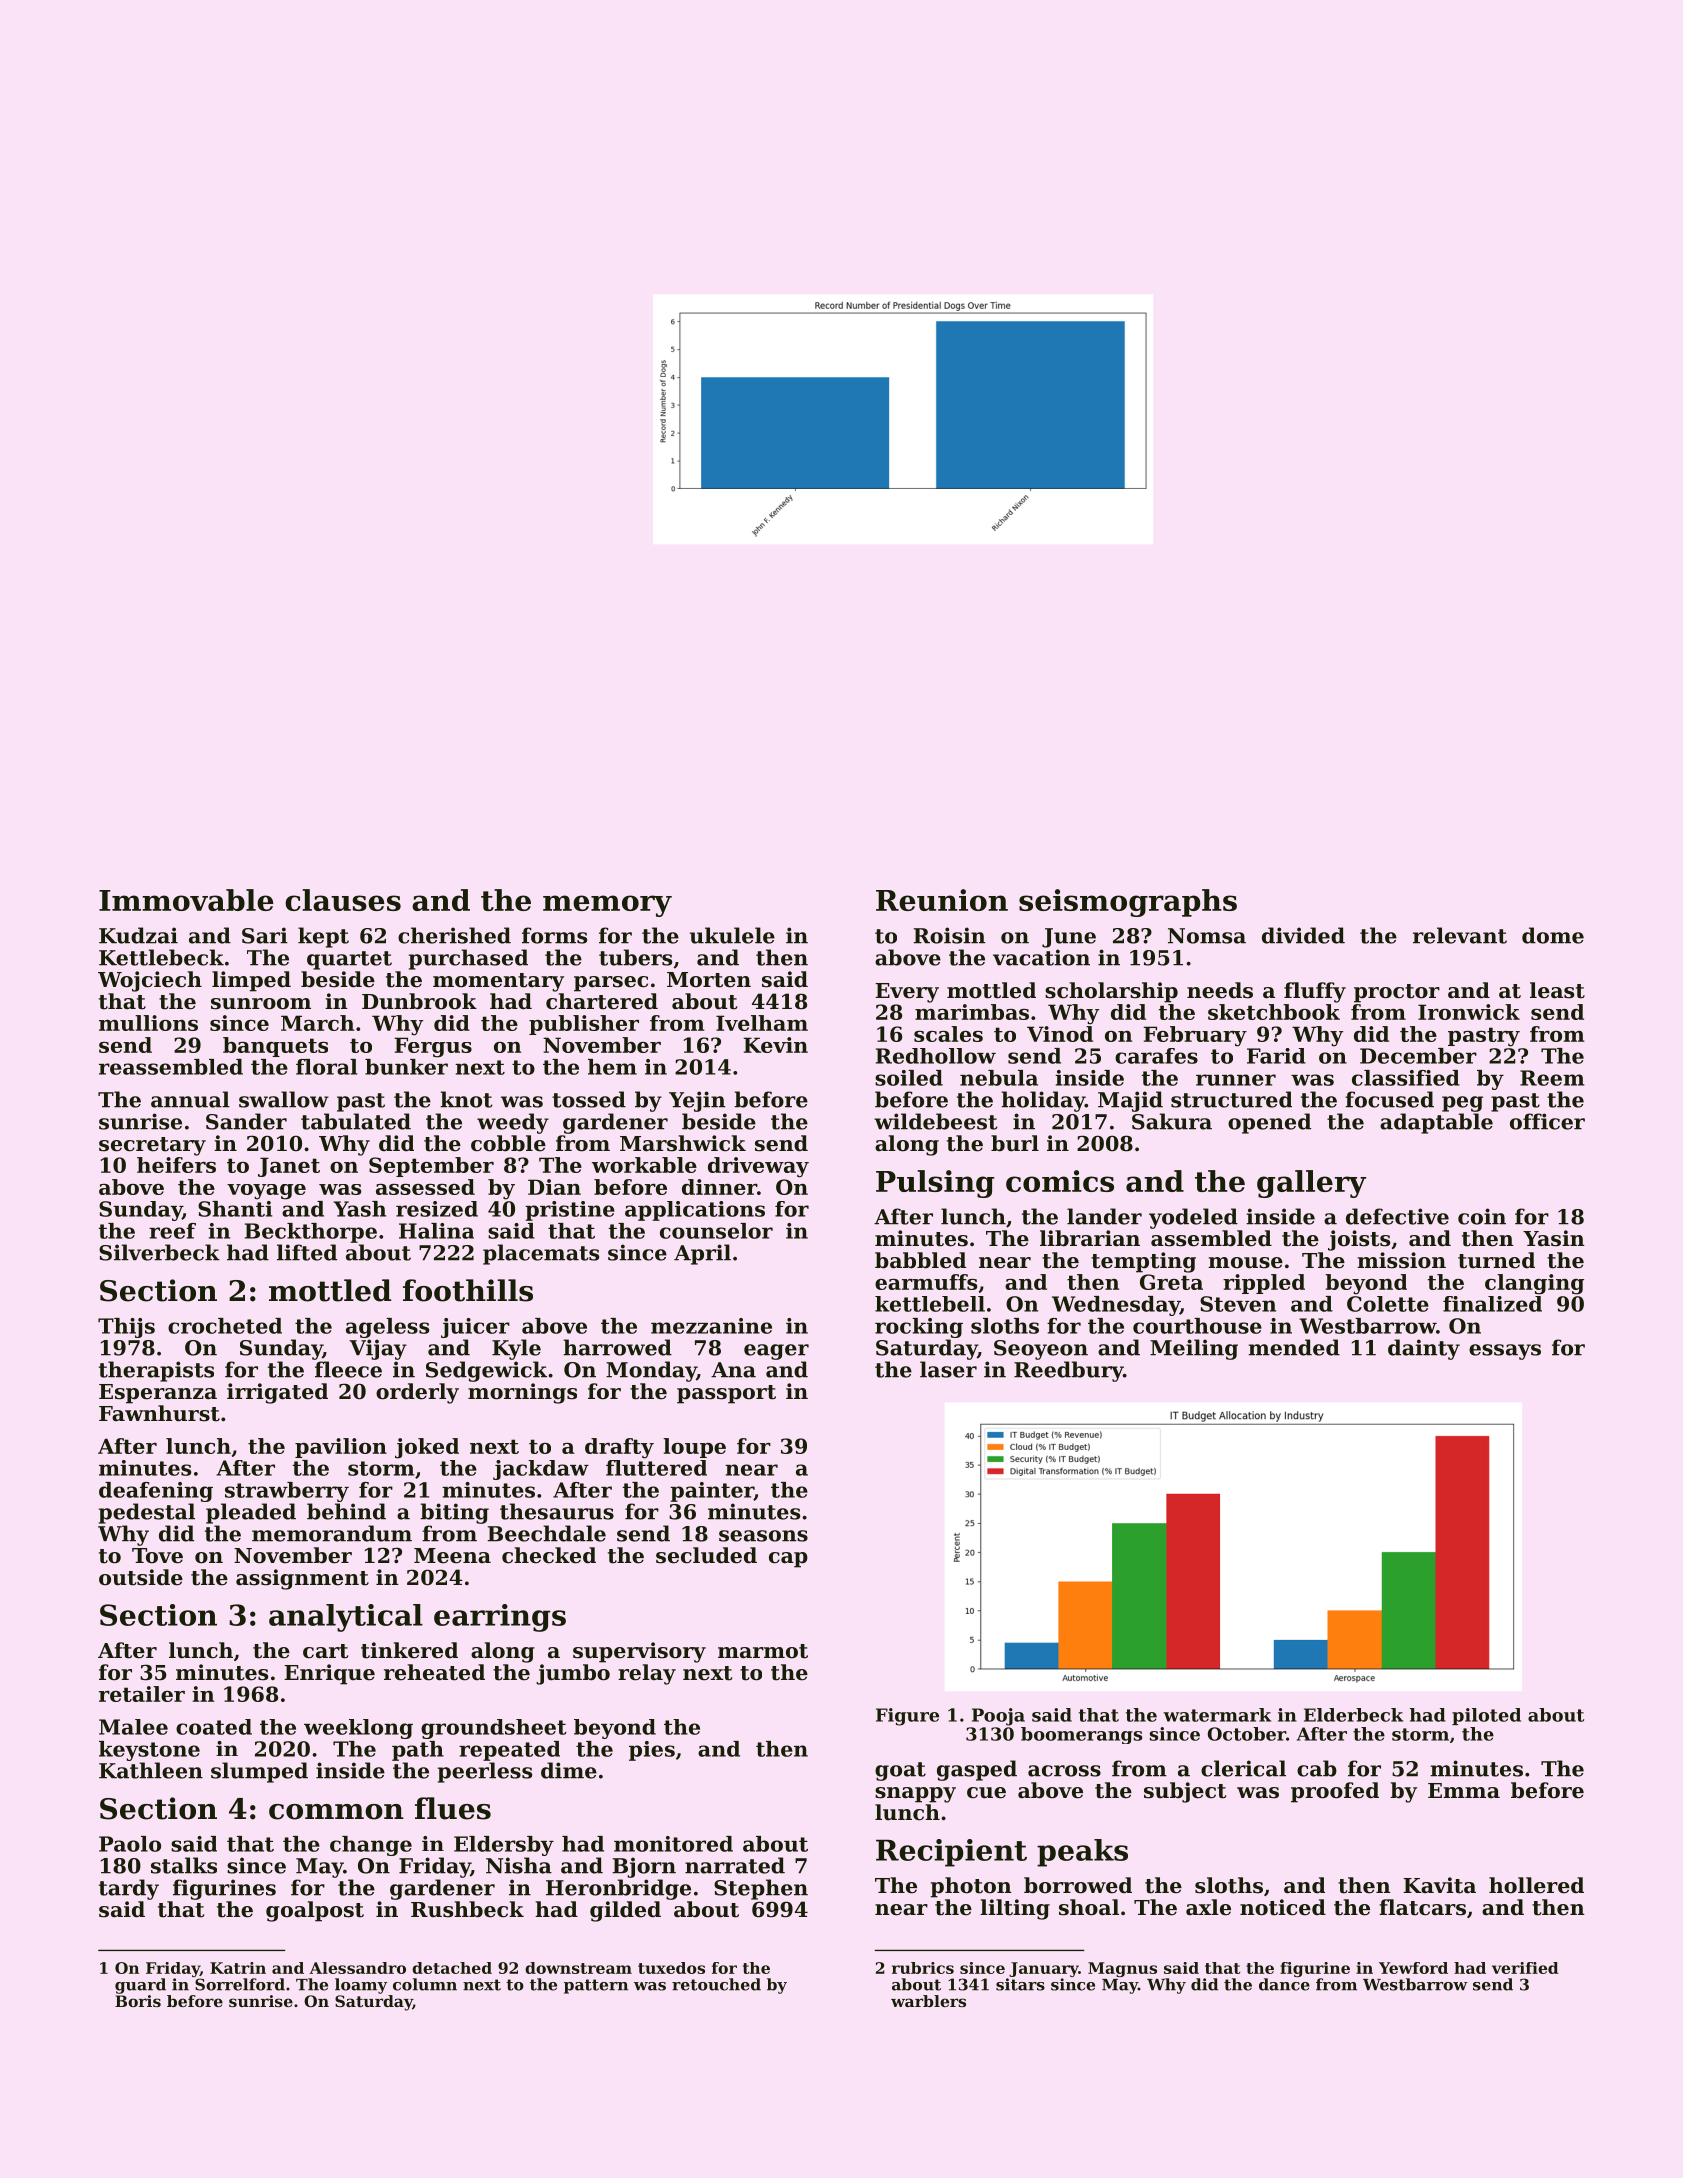 This page has width=1683, height=2178. Describe the element at coordinates (129, 1889) in the page. I see `tardy` at that location.
